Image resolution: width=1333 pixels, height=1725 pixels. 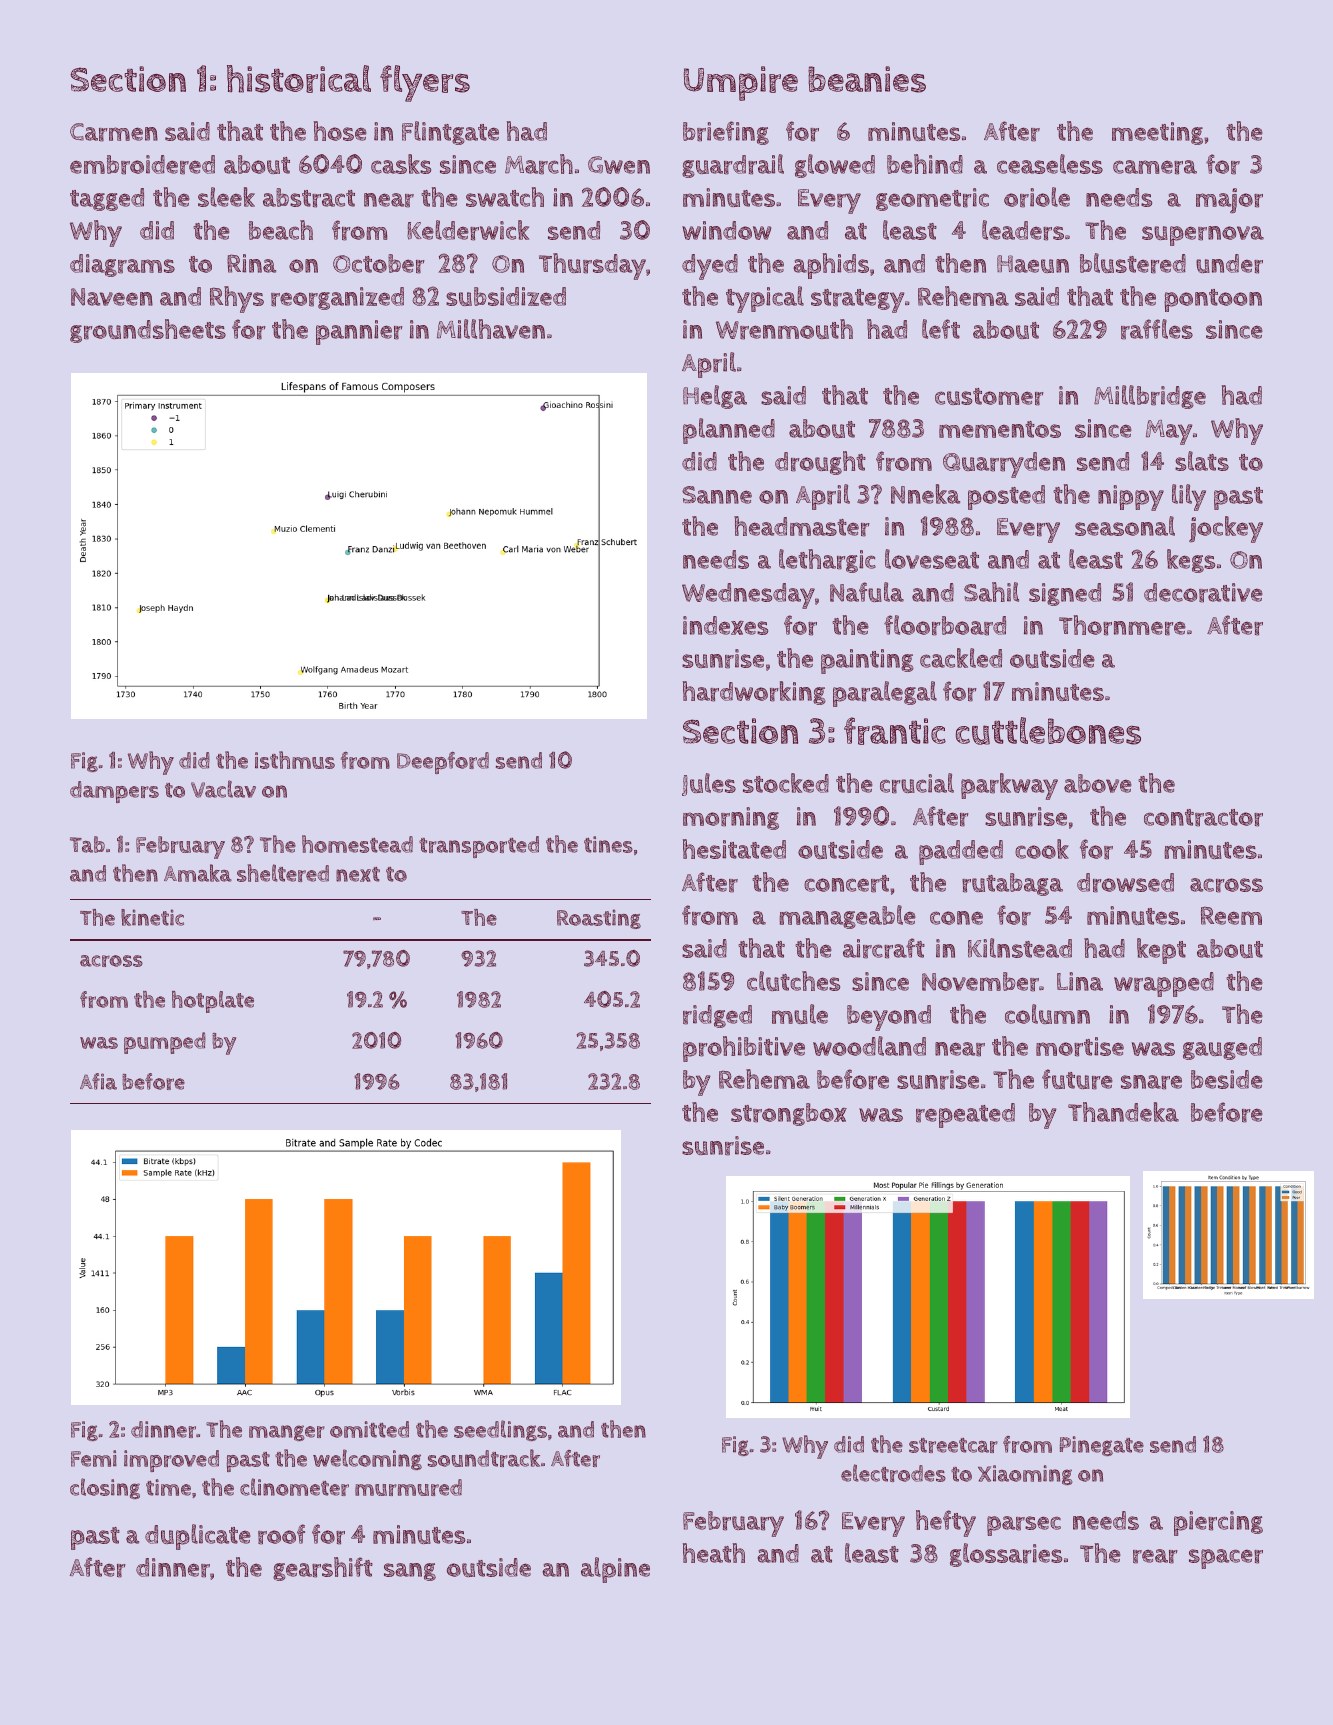 What do you see at coordinates (1157, 133) in the image?
I see `meeting` at bounding box center [1157, 133].
